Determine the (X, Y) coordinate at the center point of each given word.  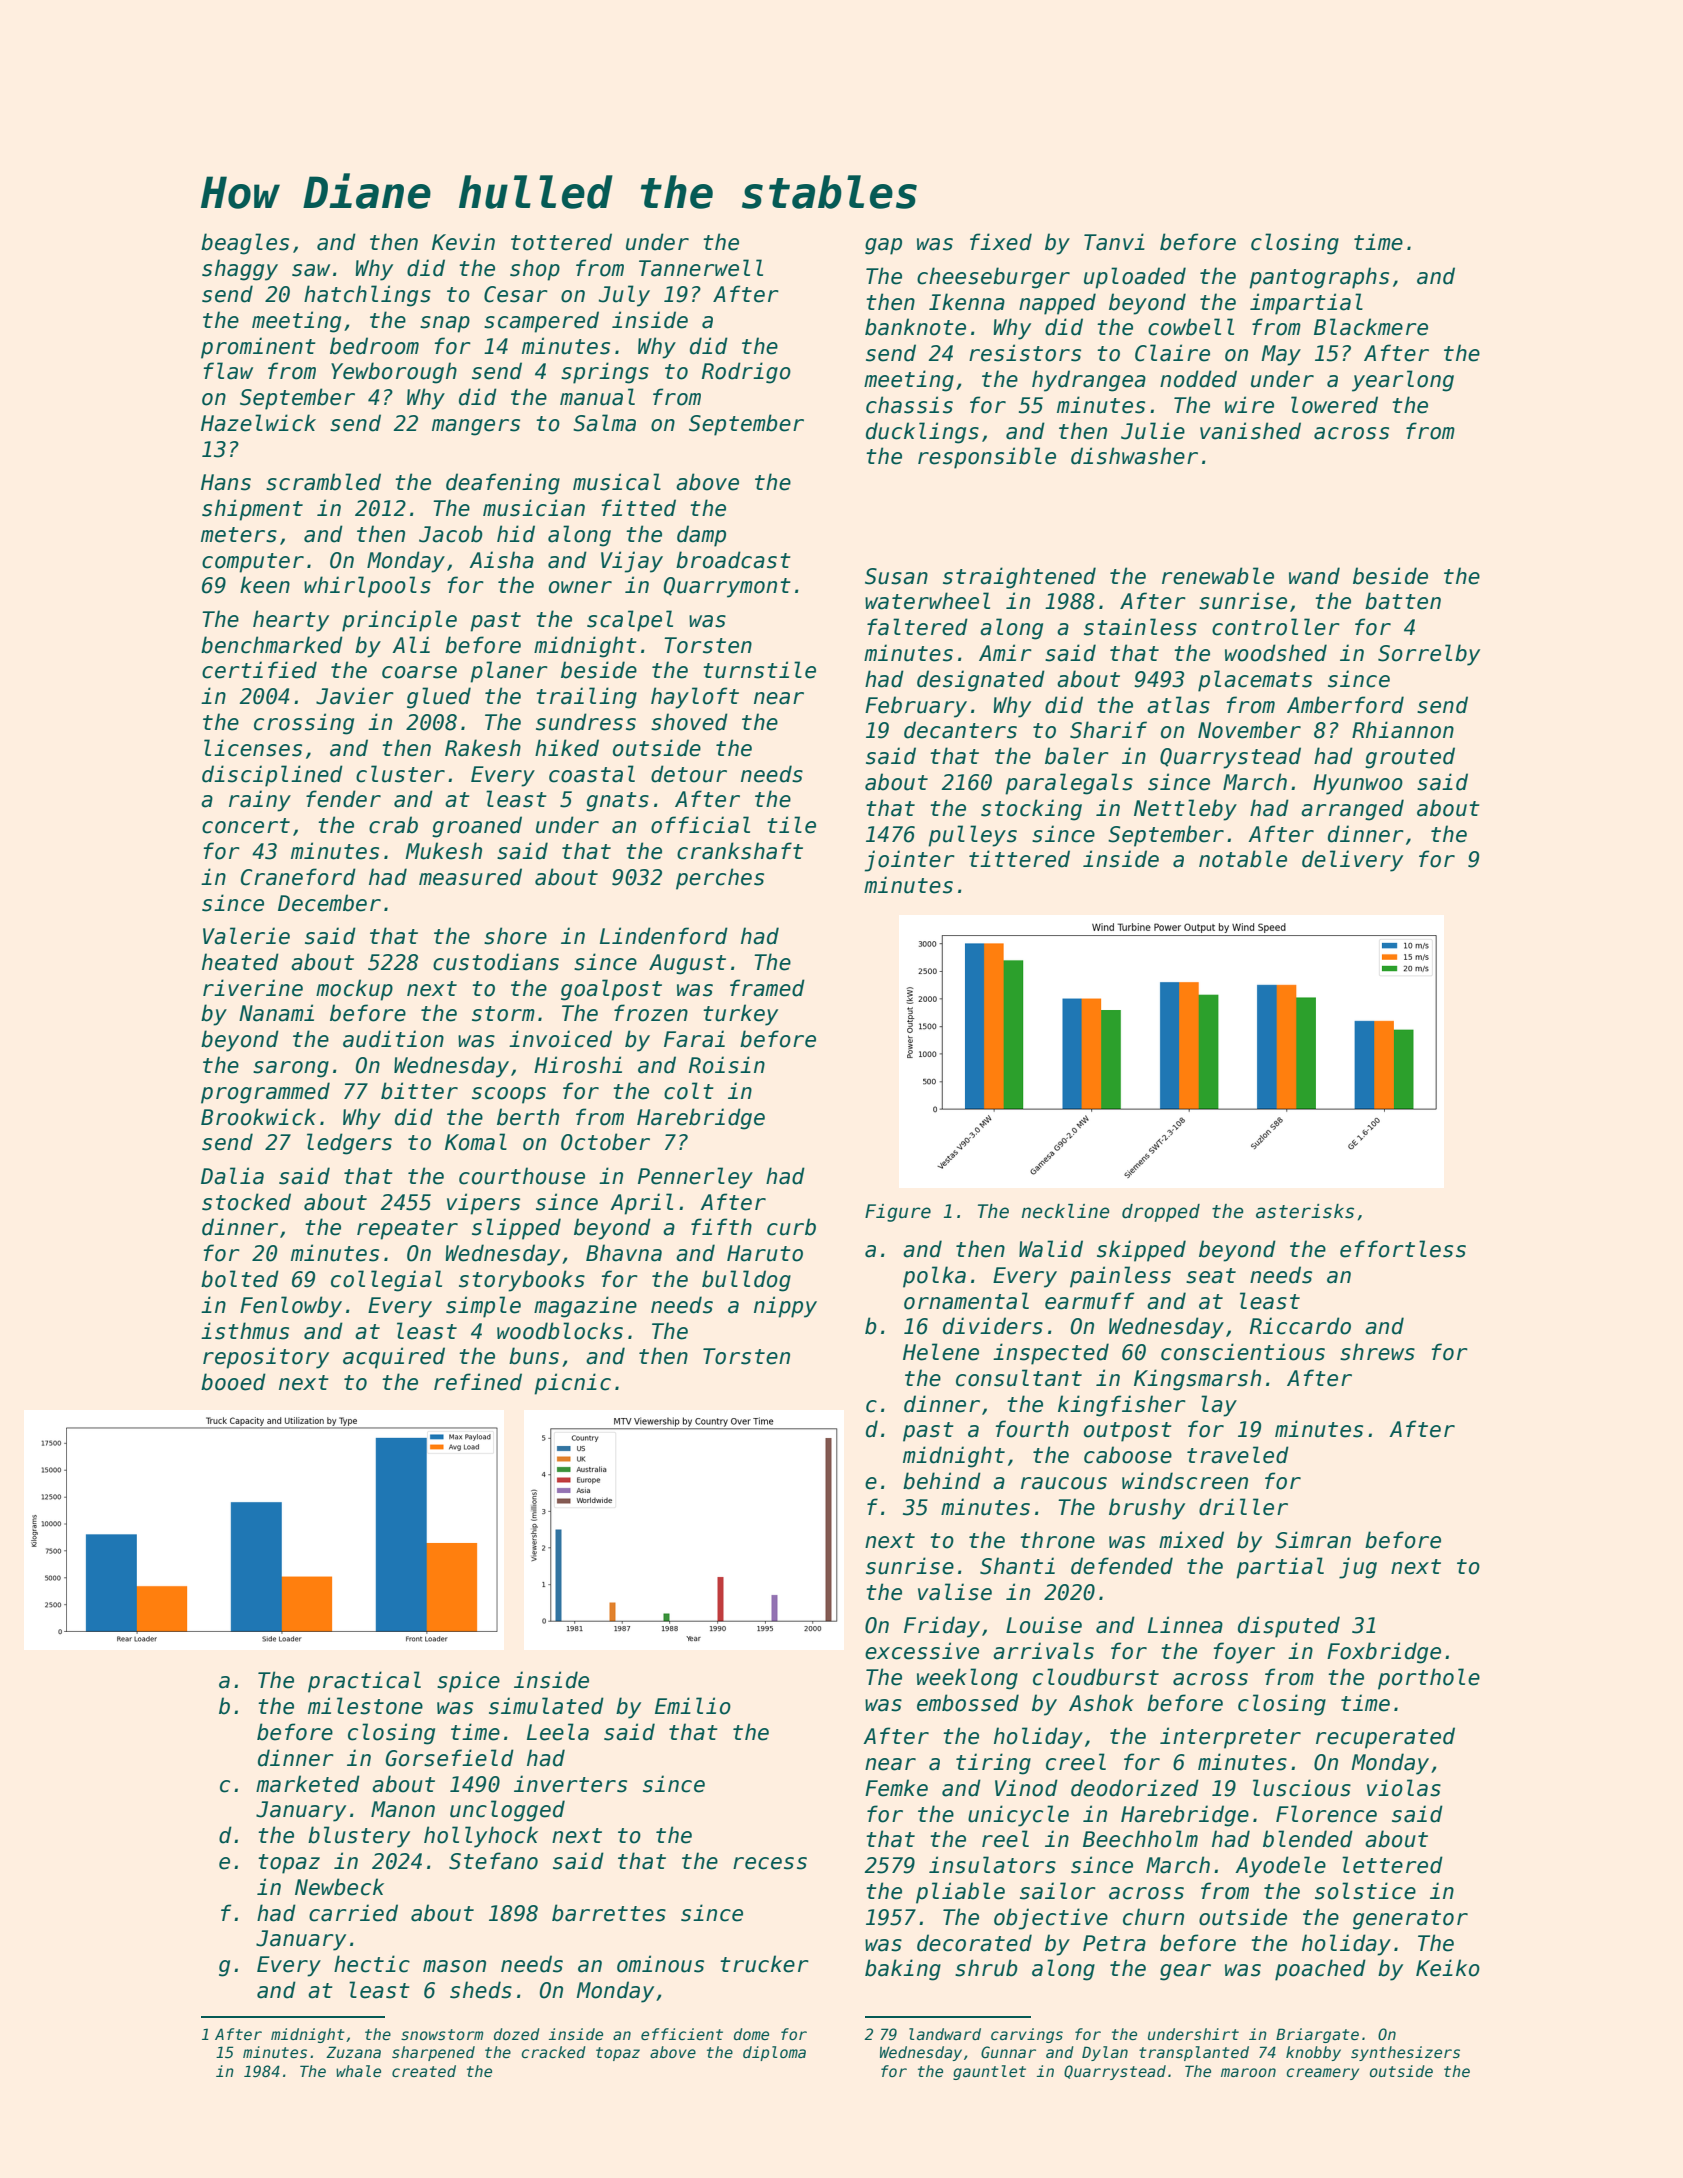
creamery (1323, 2074)
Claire (1172, 353)
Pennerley (695, 1178)
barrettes (609, 1913)
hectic (372, 1964)
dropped (1161, 1213)
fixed (1001, 242)
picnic (572, 1384)
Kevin (463, 242)
